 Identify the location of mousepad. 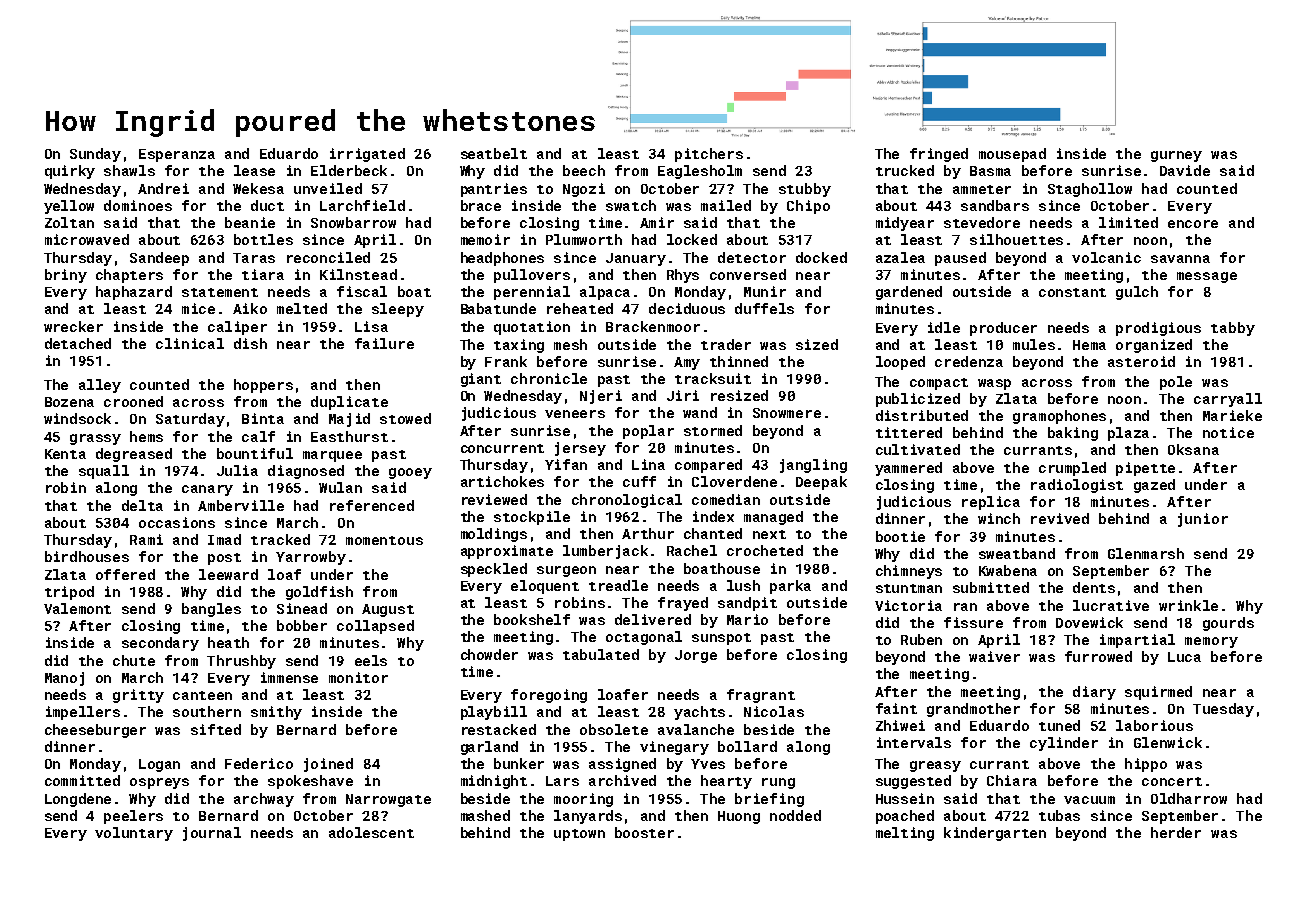
(1012, 155).
